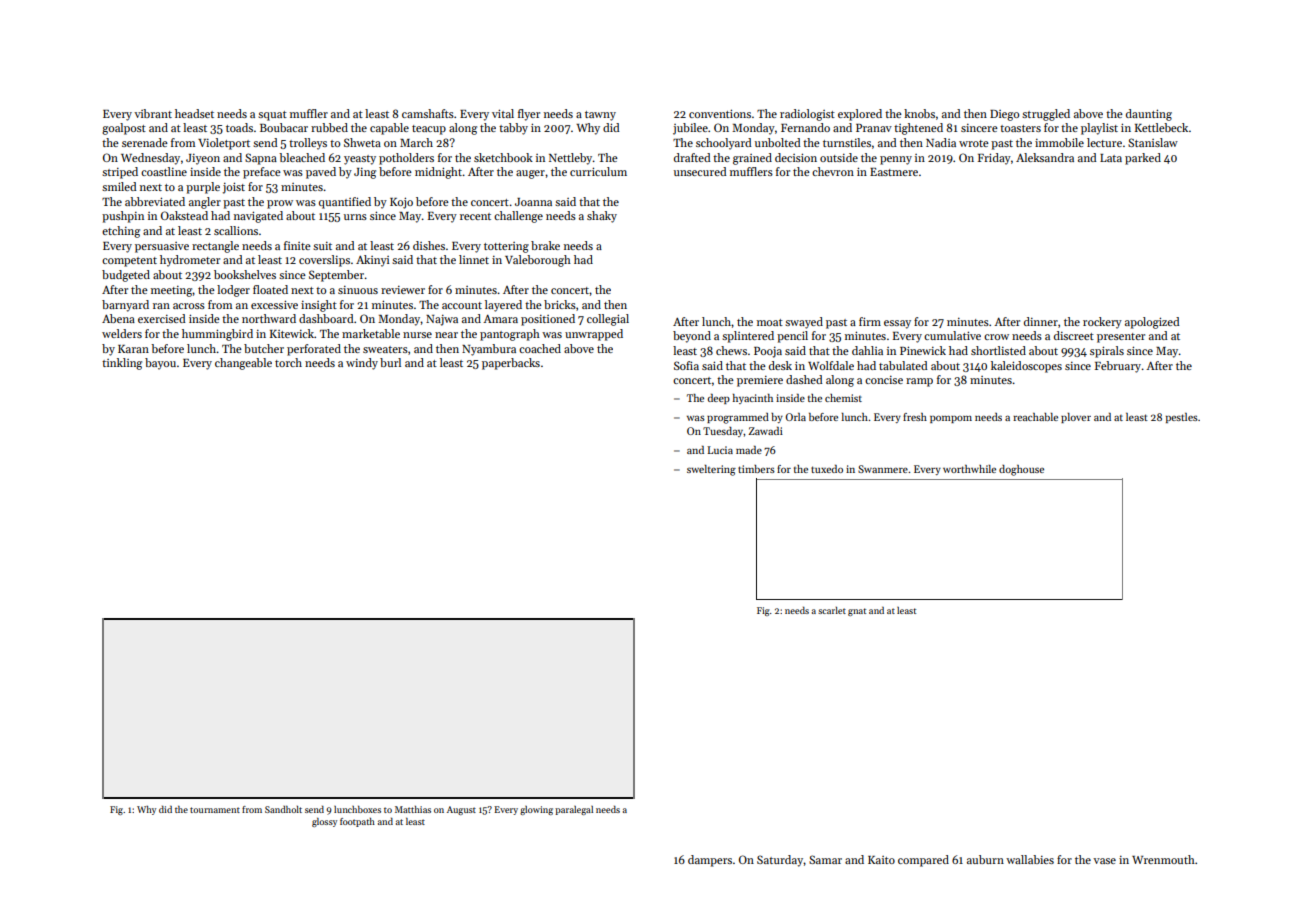 This screenshot has height=924, width=1308. Describe the element at coordinates (324, 822) in the screenshot. I see `glossy` at that location.
